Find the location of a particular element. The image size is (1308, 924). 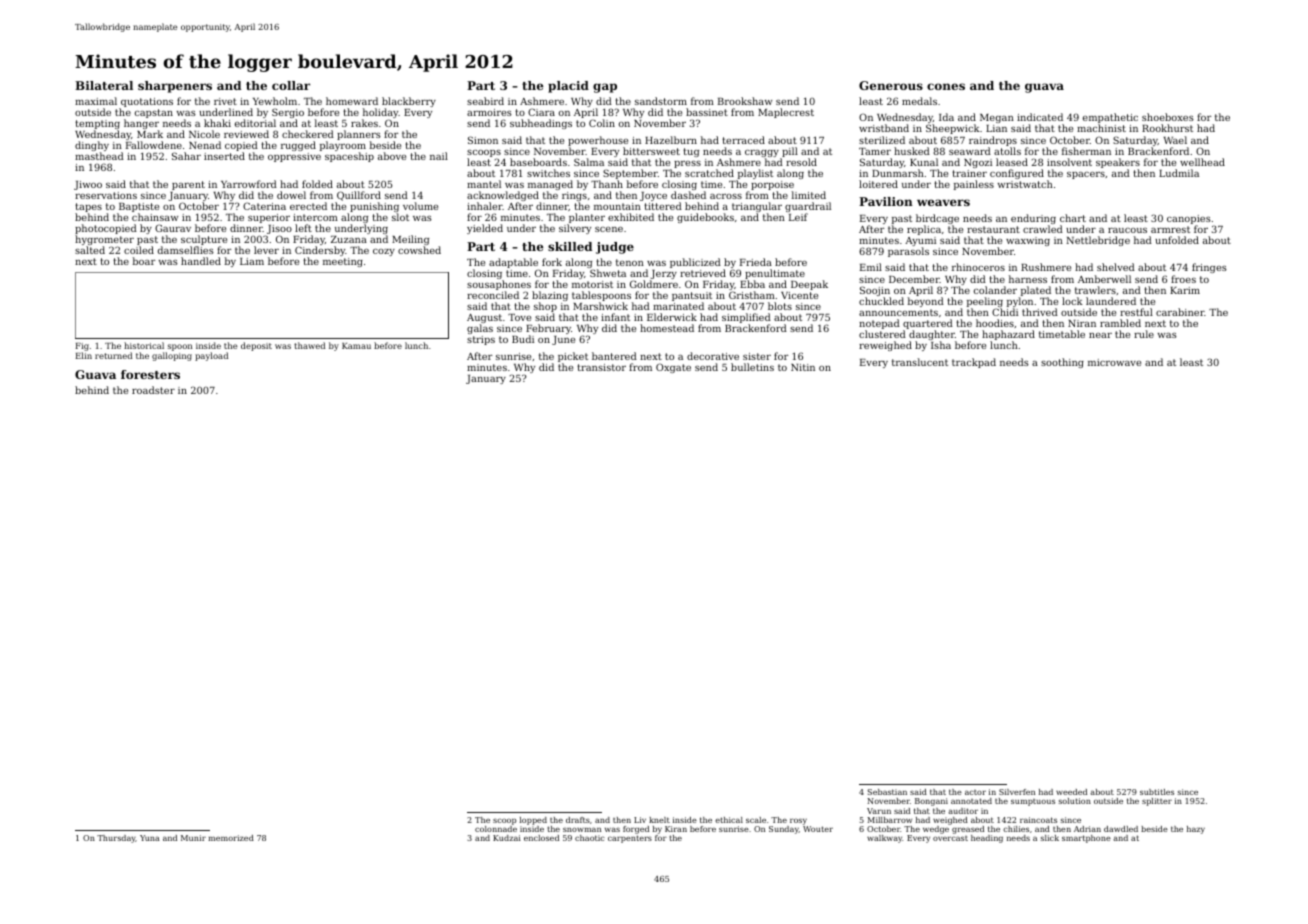

quartered is located at coordinates (928, 324).
